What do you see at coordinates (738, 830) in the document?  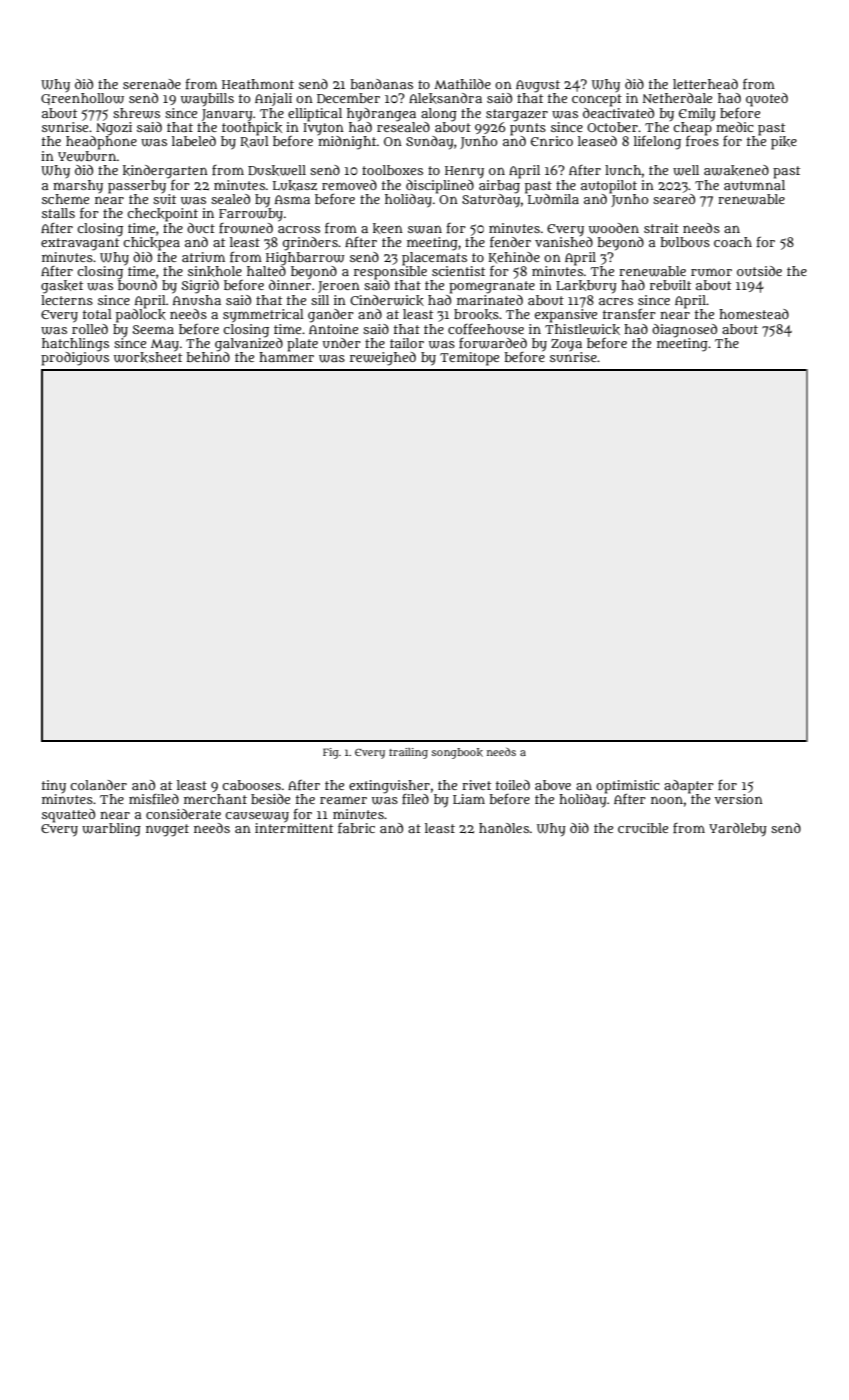 I see `Yardleby` at bounding box center [738, 830].
